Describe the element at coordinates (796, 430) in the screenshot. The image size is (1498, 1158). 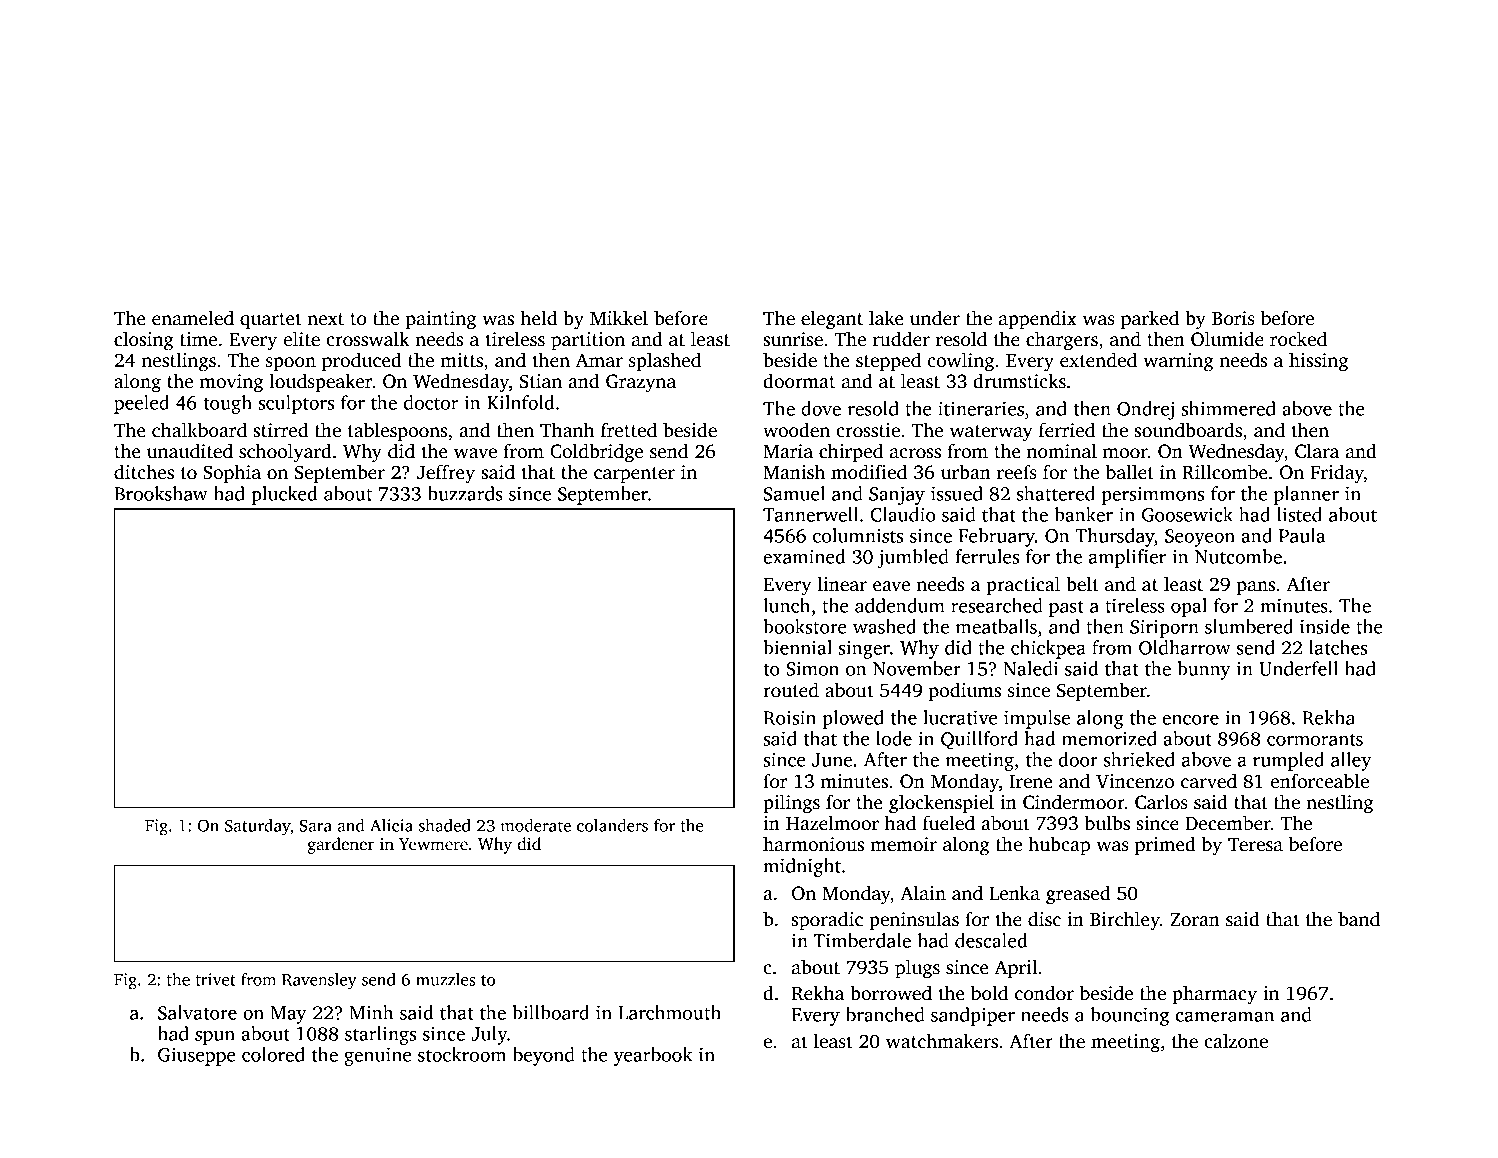
I see `wooden` at that location.
